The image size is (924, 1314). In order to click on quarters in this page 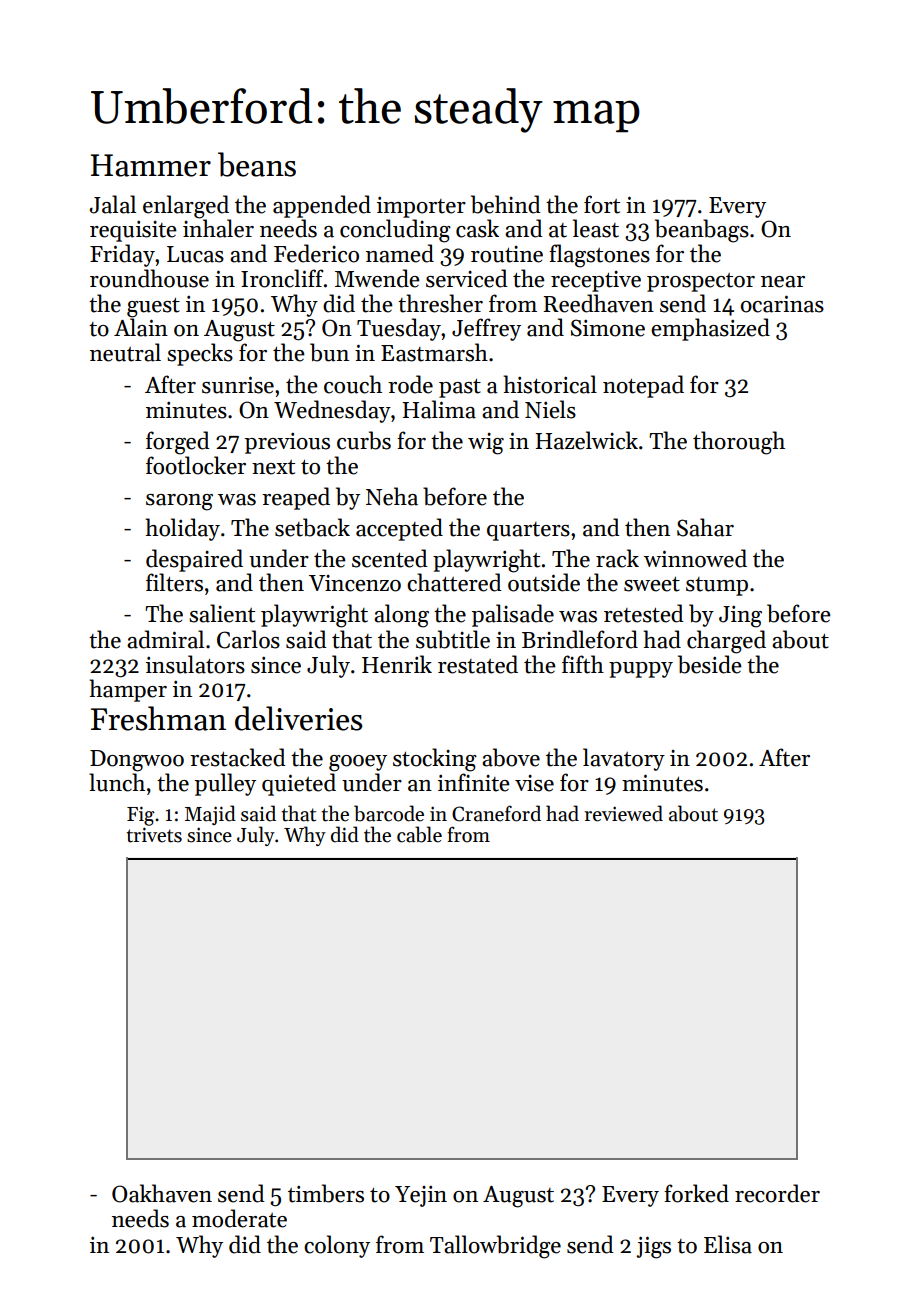, I will do `click(528, 531)`.
